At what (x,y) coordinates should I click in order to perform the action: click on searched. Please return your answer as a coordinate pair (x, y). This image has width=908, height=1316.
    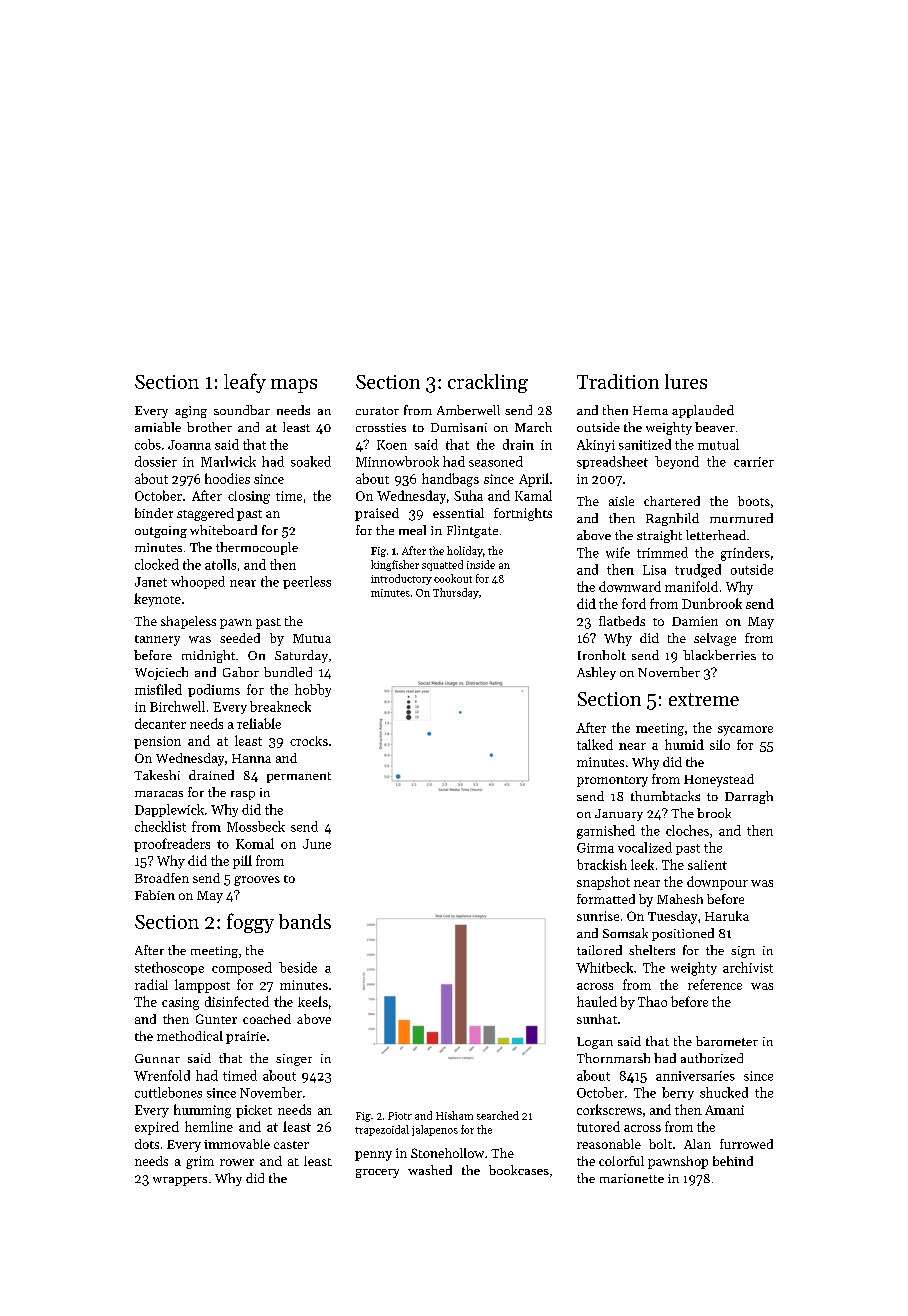
    Looking at the image, I should click on (498, 1115).
